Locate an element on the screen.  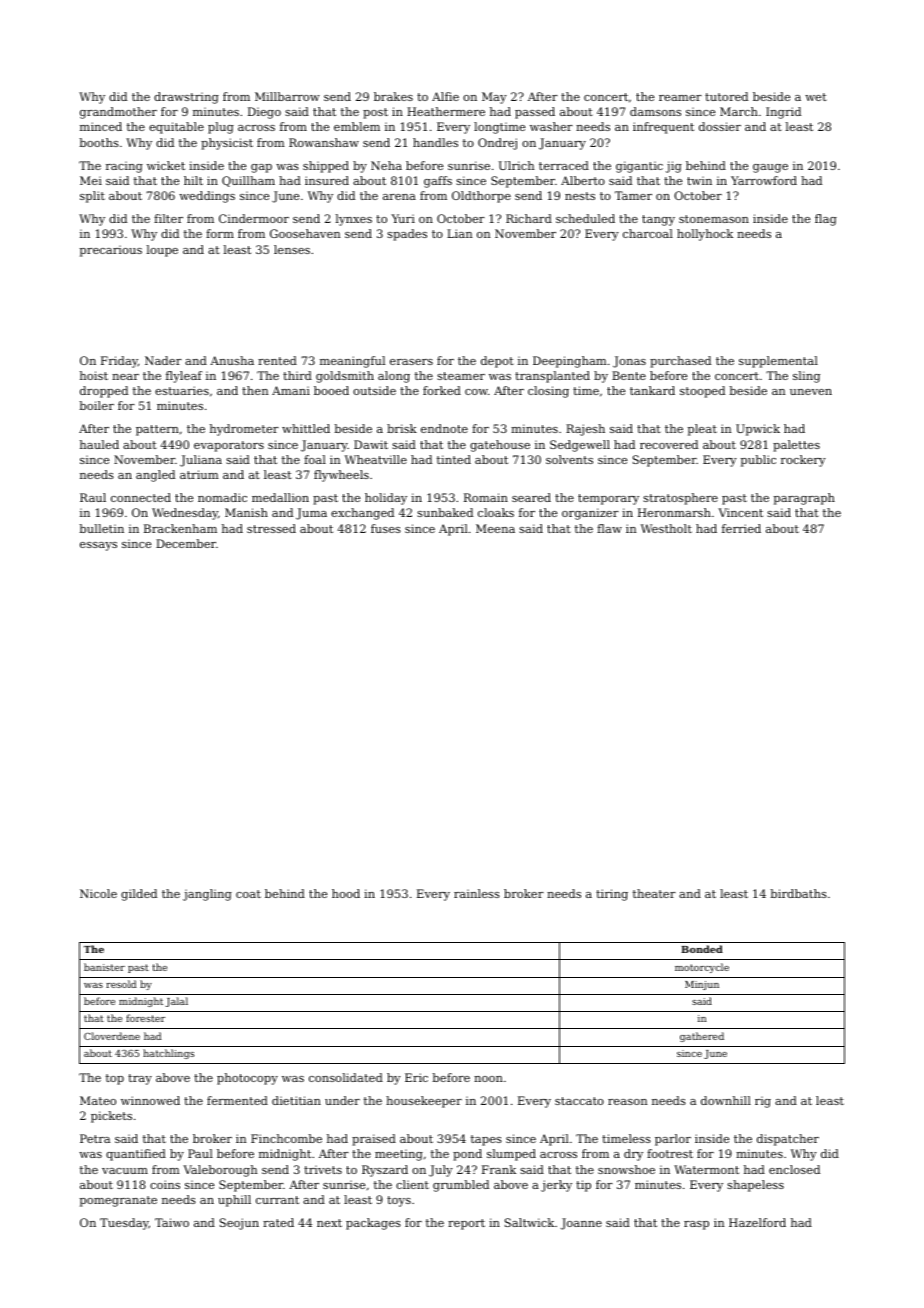
motorcycle is located at coordinates (702, 968).
